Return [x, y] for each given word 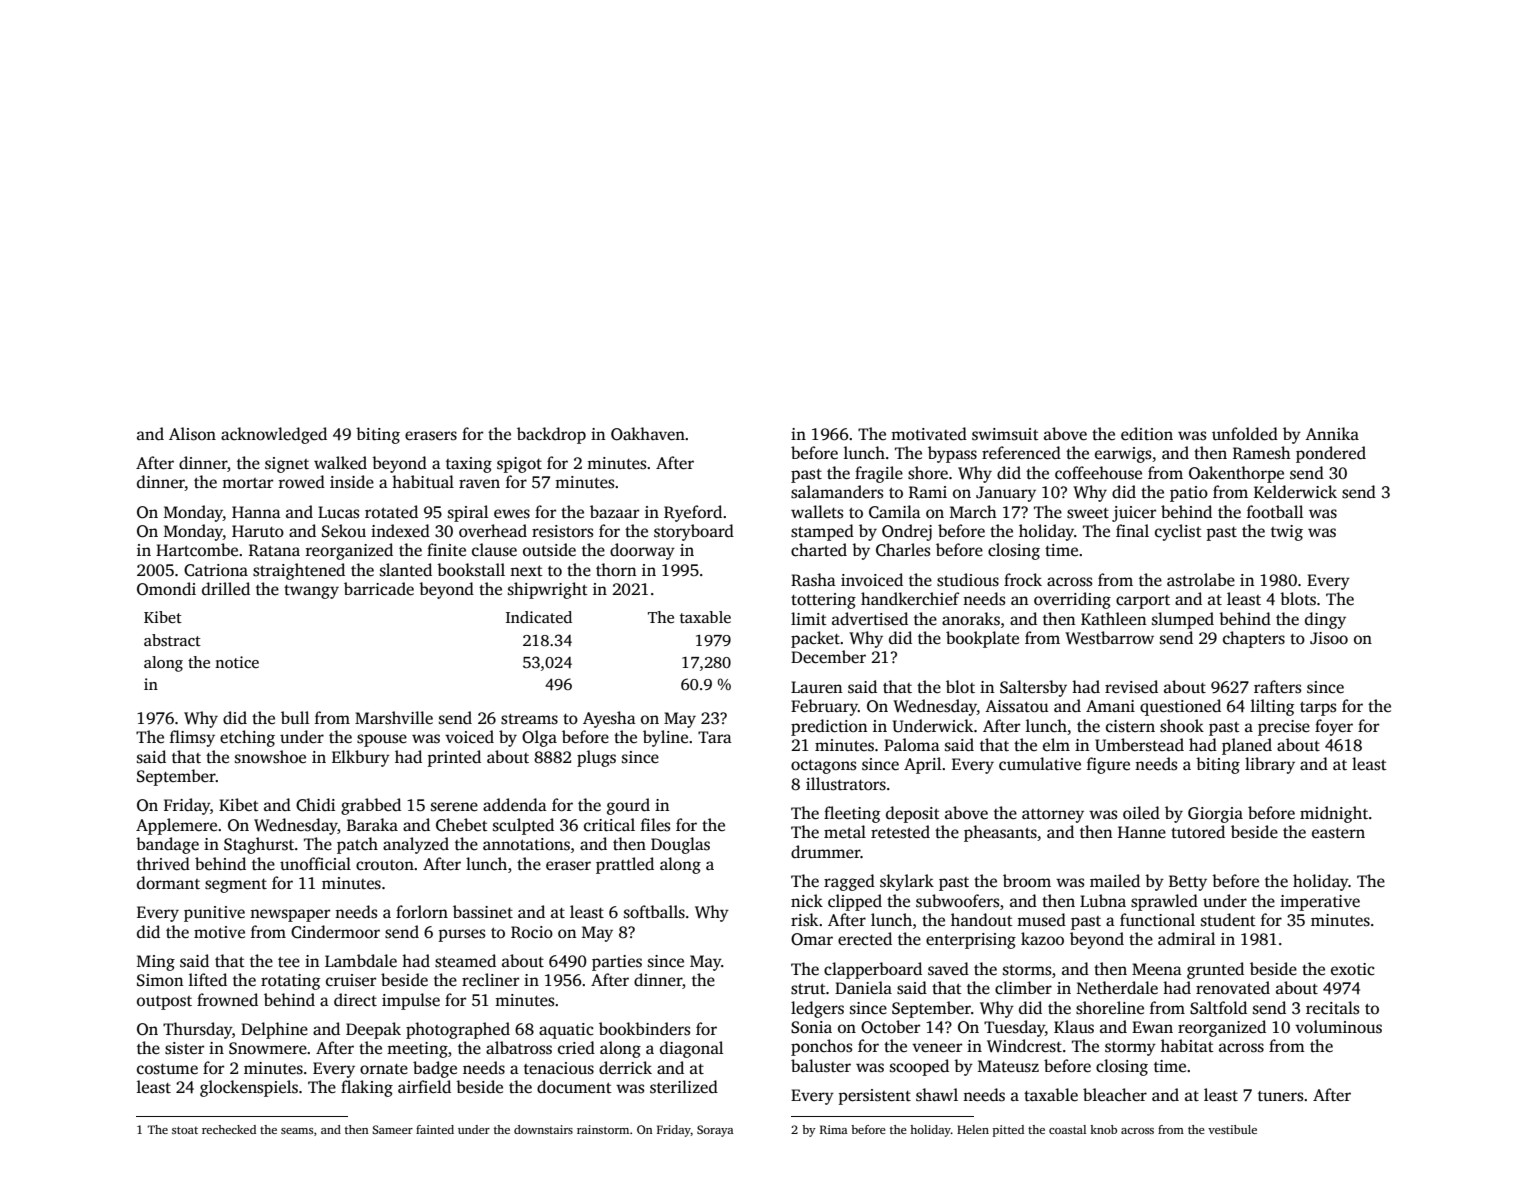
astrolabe [1201, 580]
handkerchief [910, 599]
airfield [424, 1087]
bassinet [483, 912]
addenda [515, 805]
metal [845, 832]
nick [807, 901]
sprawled [1164, 902]
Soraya [715, 1131]
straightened [299, 571]
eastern [1338, 833]
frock [1023, 580]
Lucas [338, 512]
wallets [817, 512]
